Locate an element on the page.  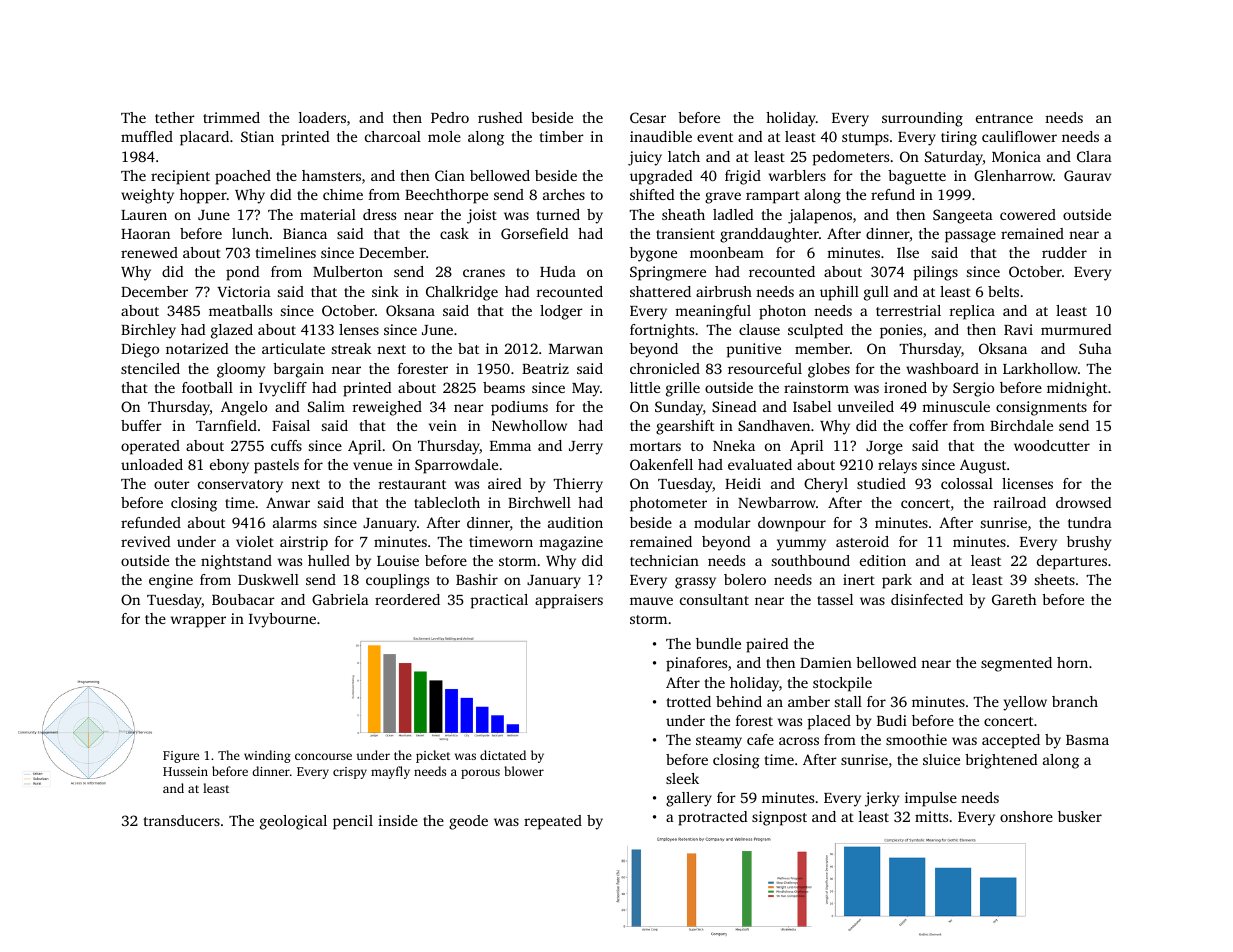
chronicled is located at coordinates (665, 368).
